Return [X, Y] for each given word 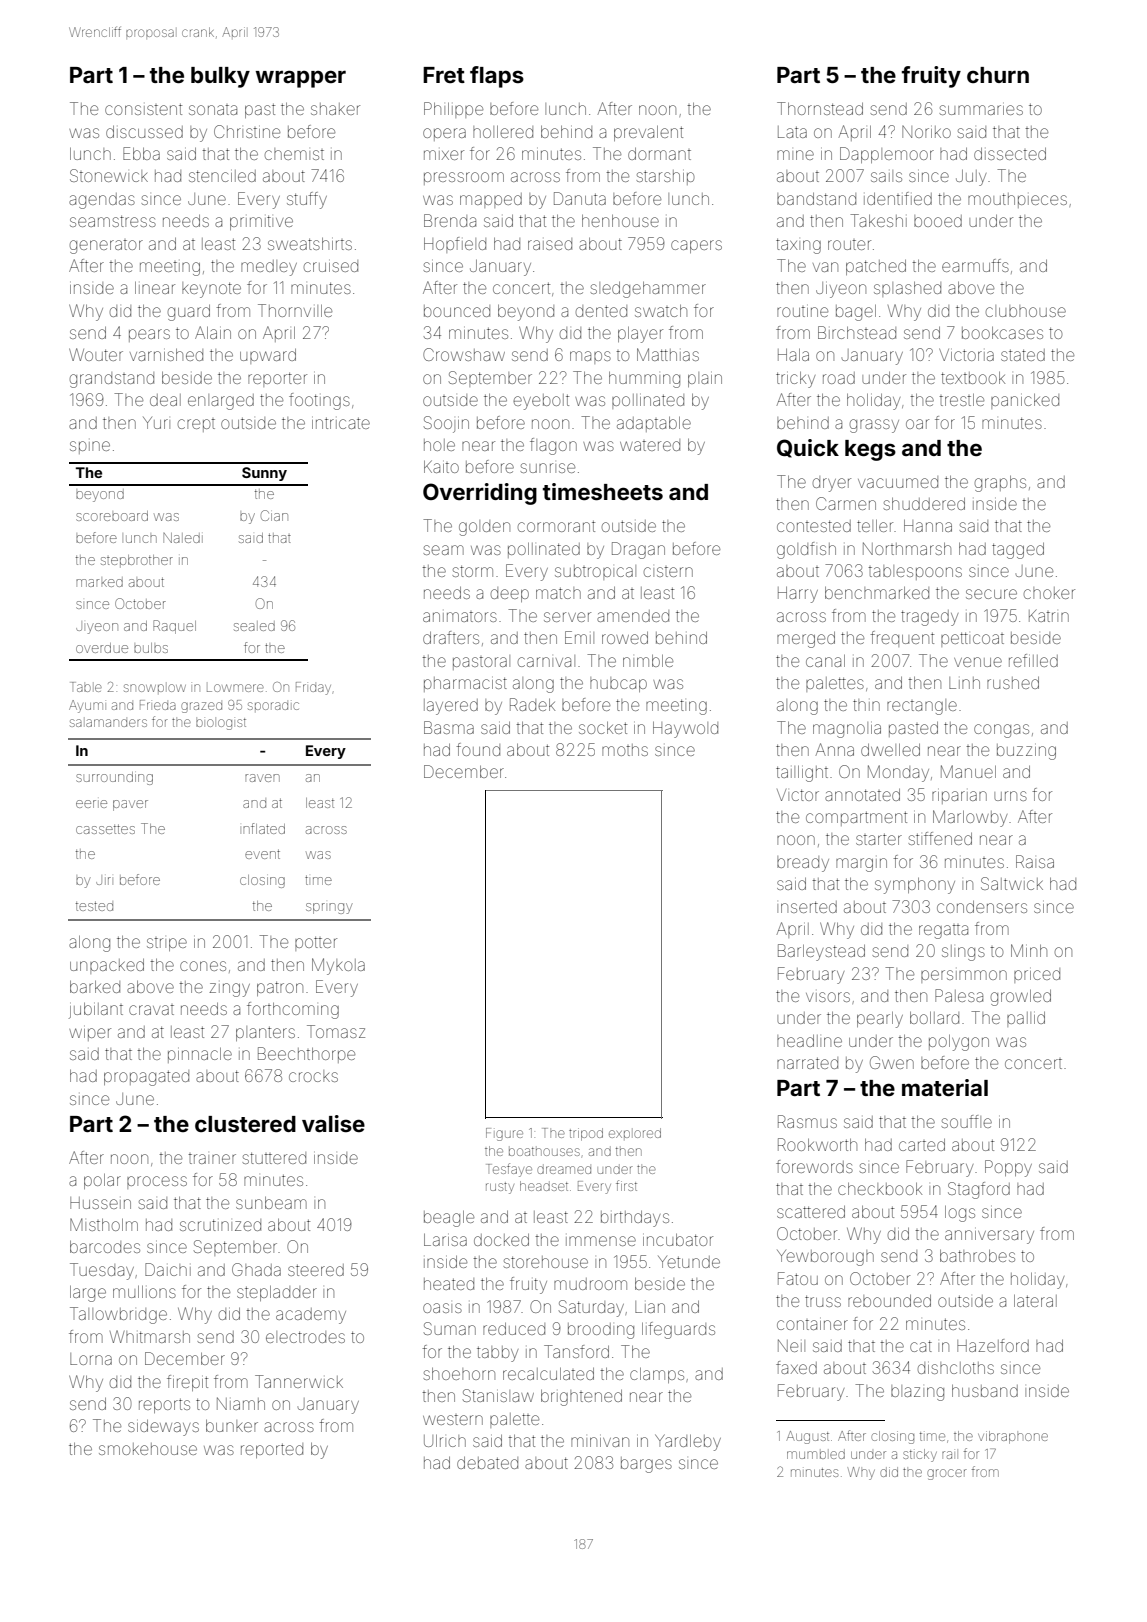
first [626, 1185]
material [945, 1087]
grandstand [112, 380]
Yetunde [689, 1262]
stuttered [274, 1158]
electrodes [305, 1337]
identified [898, 198]
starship [665, 177]
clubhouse [1026, 311]
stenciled [222, 176]
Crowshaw [464, 354]
